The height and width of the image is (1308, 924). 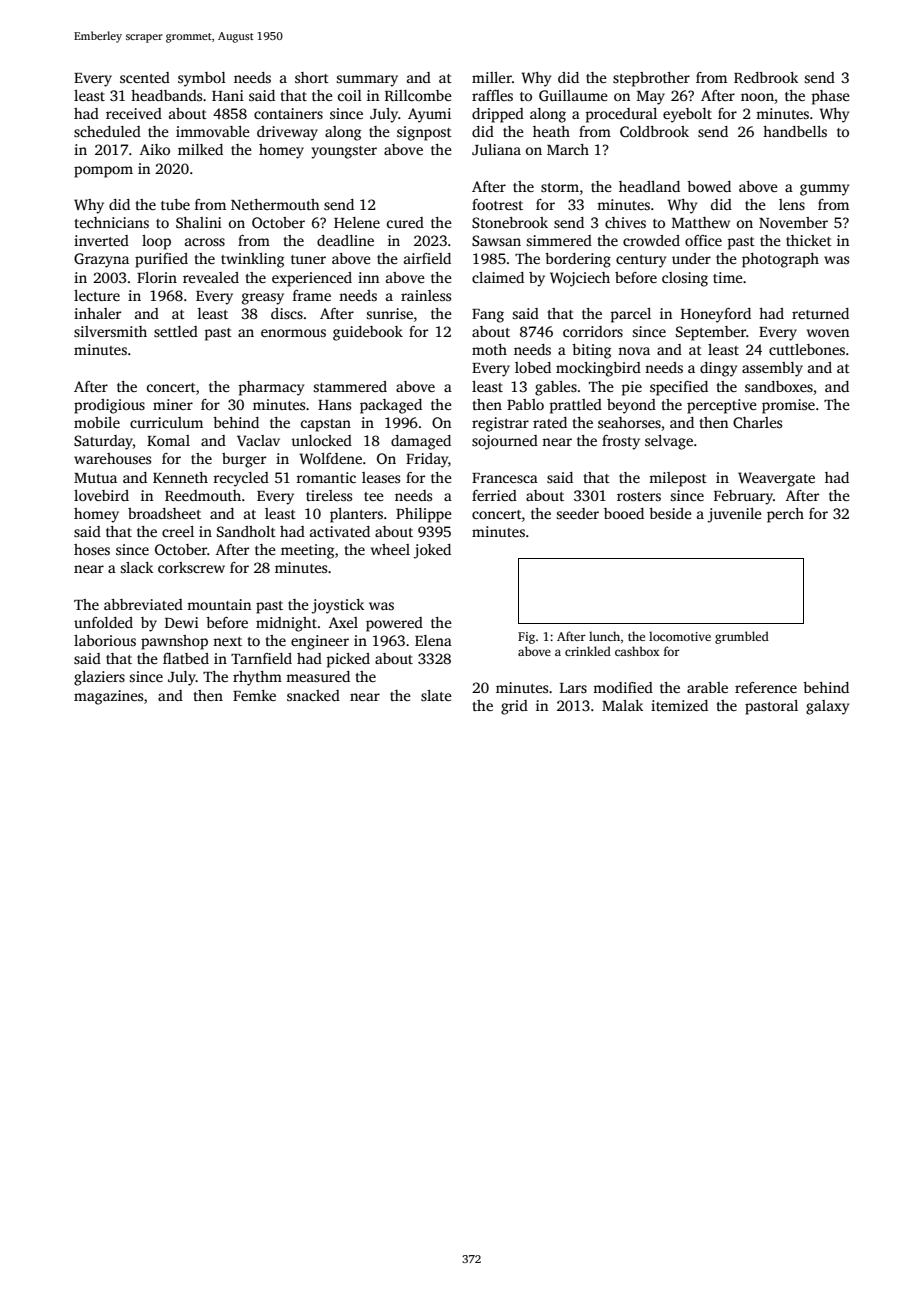 I want to click on miller, so click(x=492, y=77).
